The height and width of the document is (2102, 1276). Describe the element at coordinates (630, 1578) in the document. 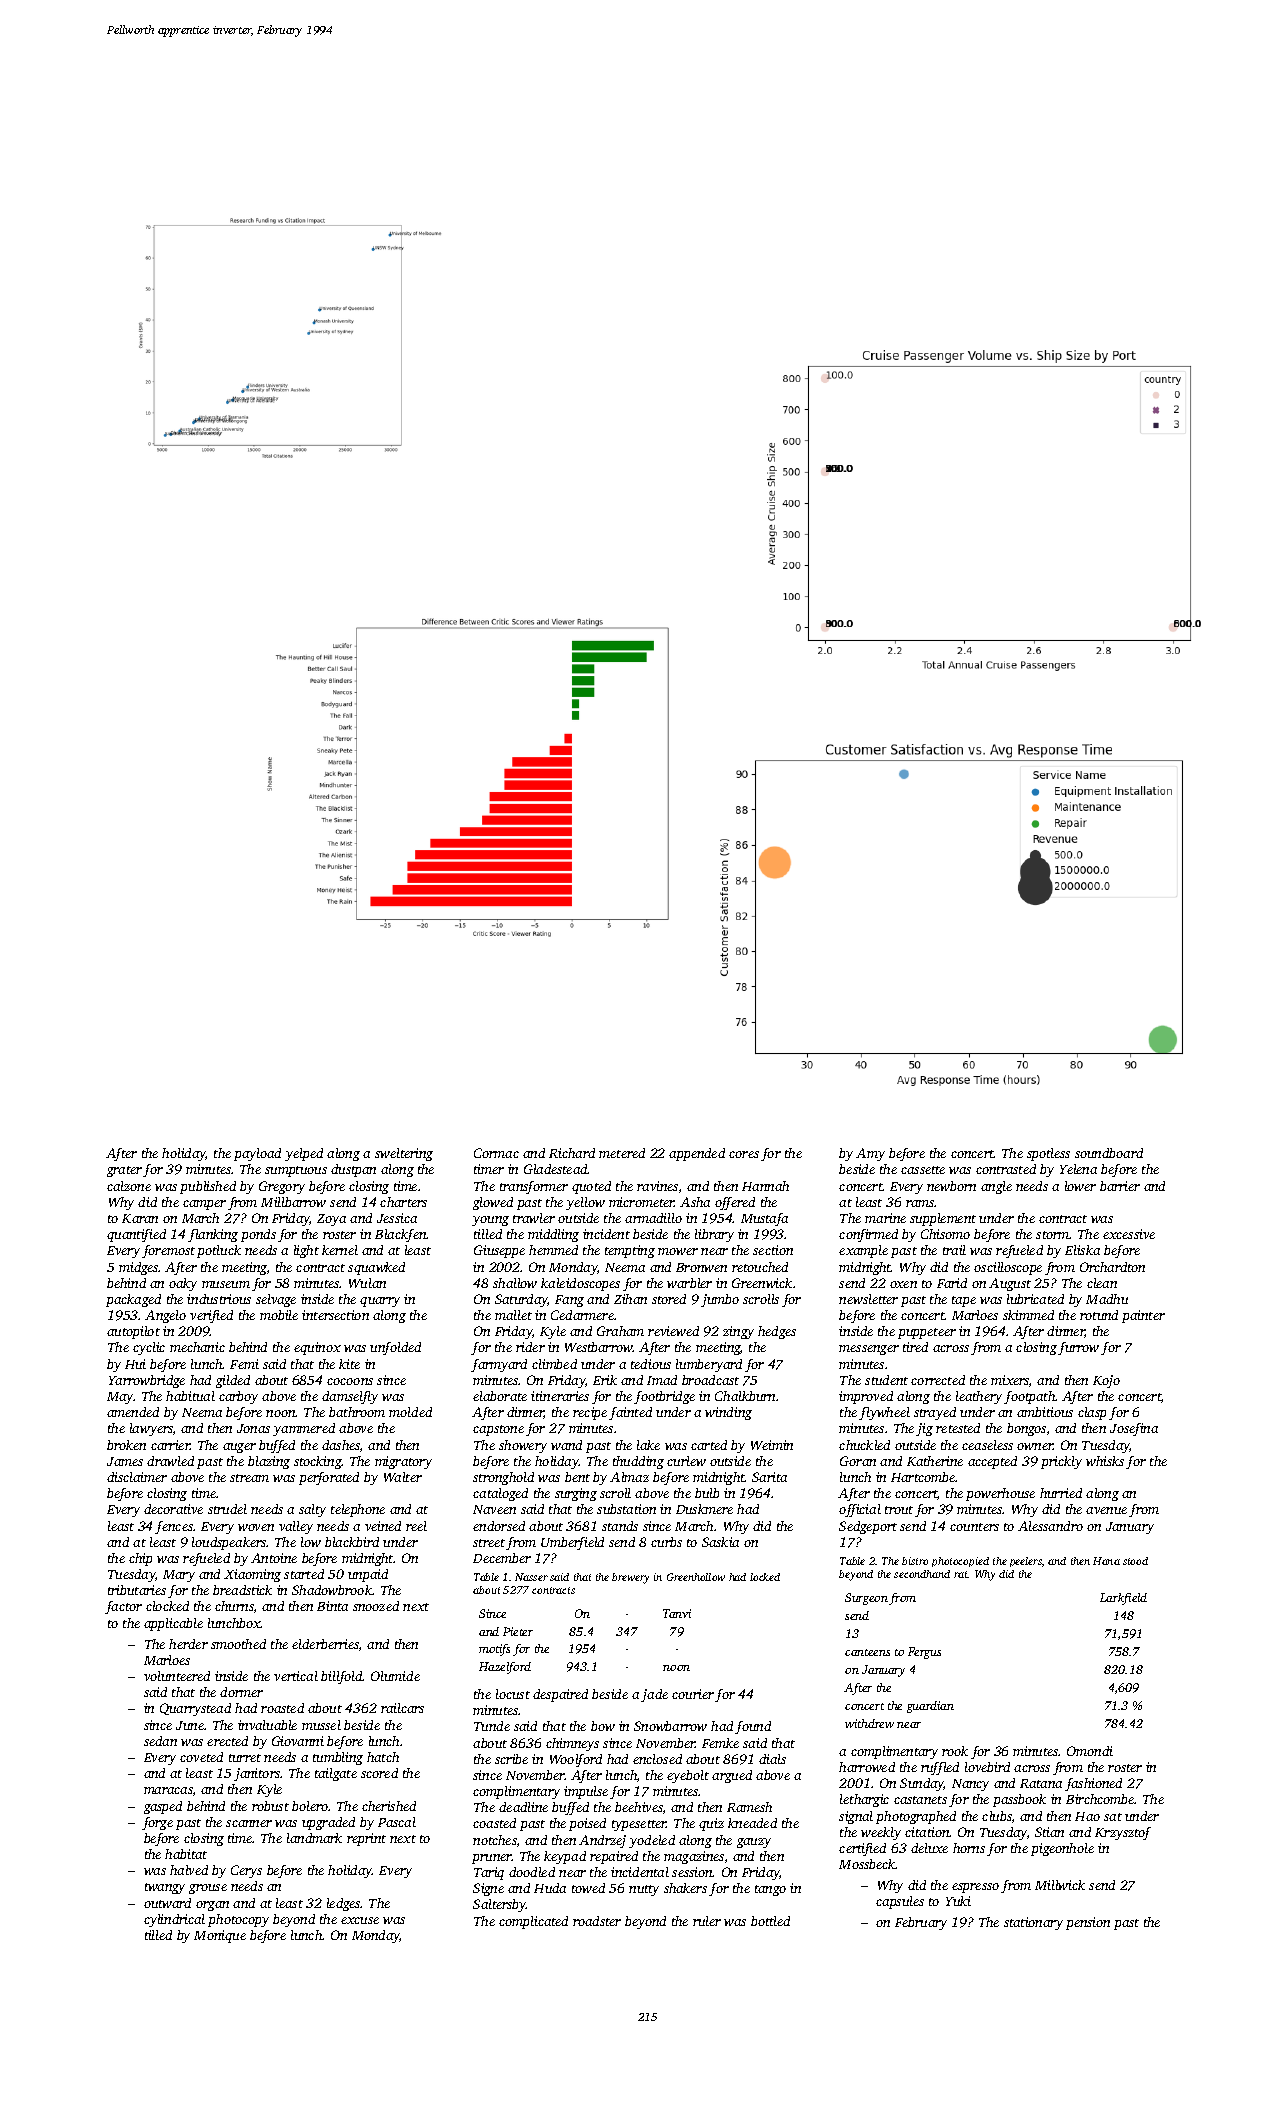

I see `brewery` at that location.
